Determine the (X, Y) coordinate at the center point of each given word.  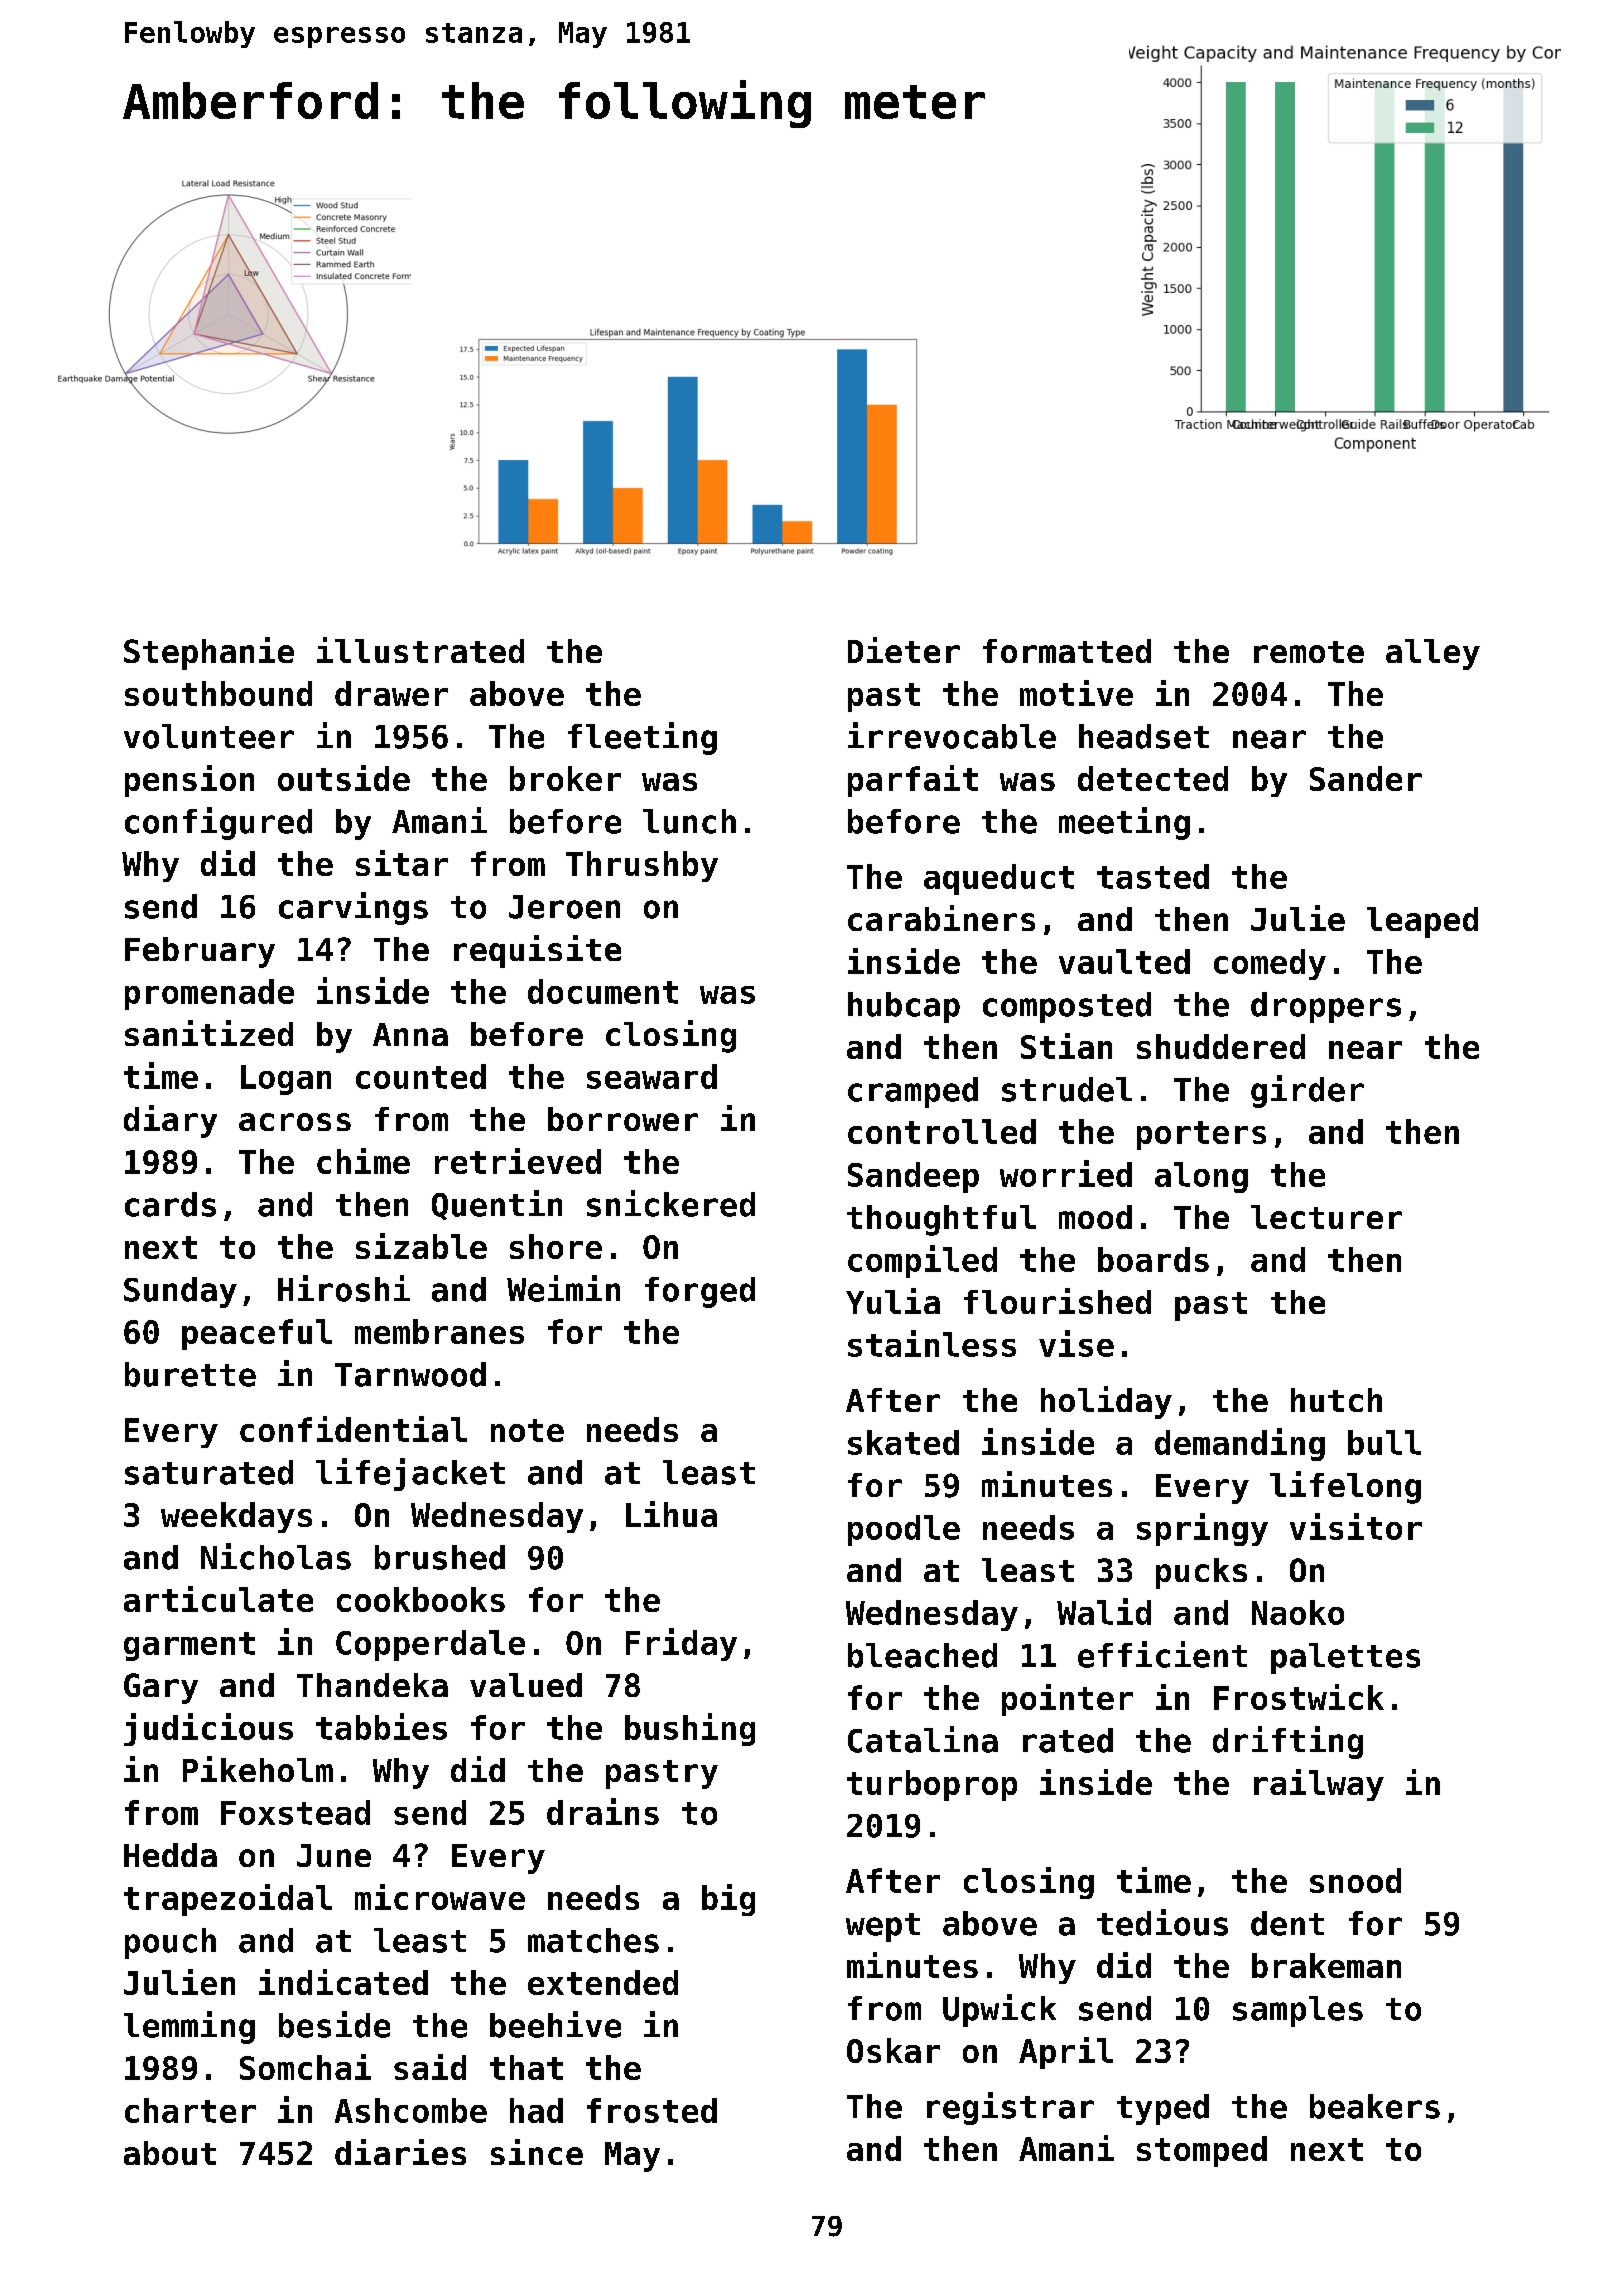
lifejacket (410, 1474)
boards (1153, 1259)
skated (903, 1442)
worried (1066, 1173)
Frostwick (1299, 1697)
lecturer (1326, 1217)
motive (1076, 693)
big (728, 1900)
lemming (189, 2027)
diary (170, 1121)
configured (218, 823)
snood (1355, 1880)
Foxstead (295, 1812)
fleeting (642, 738)
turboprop (932, 1785)
